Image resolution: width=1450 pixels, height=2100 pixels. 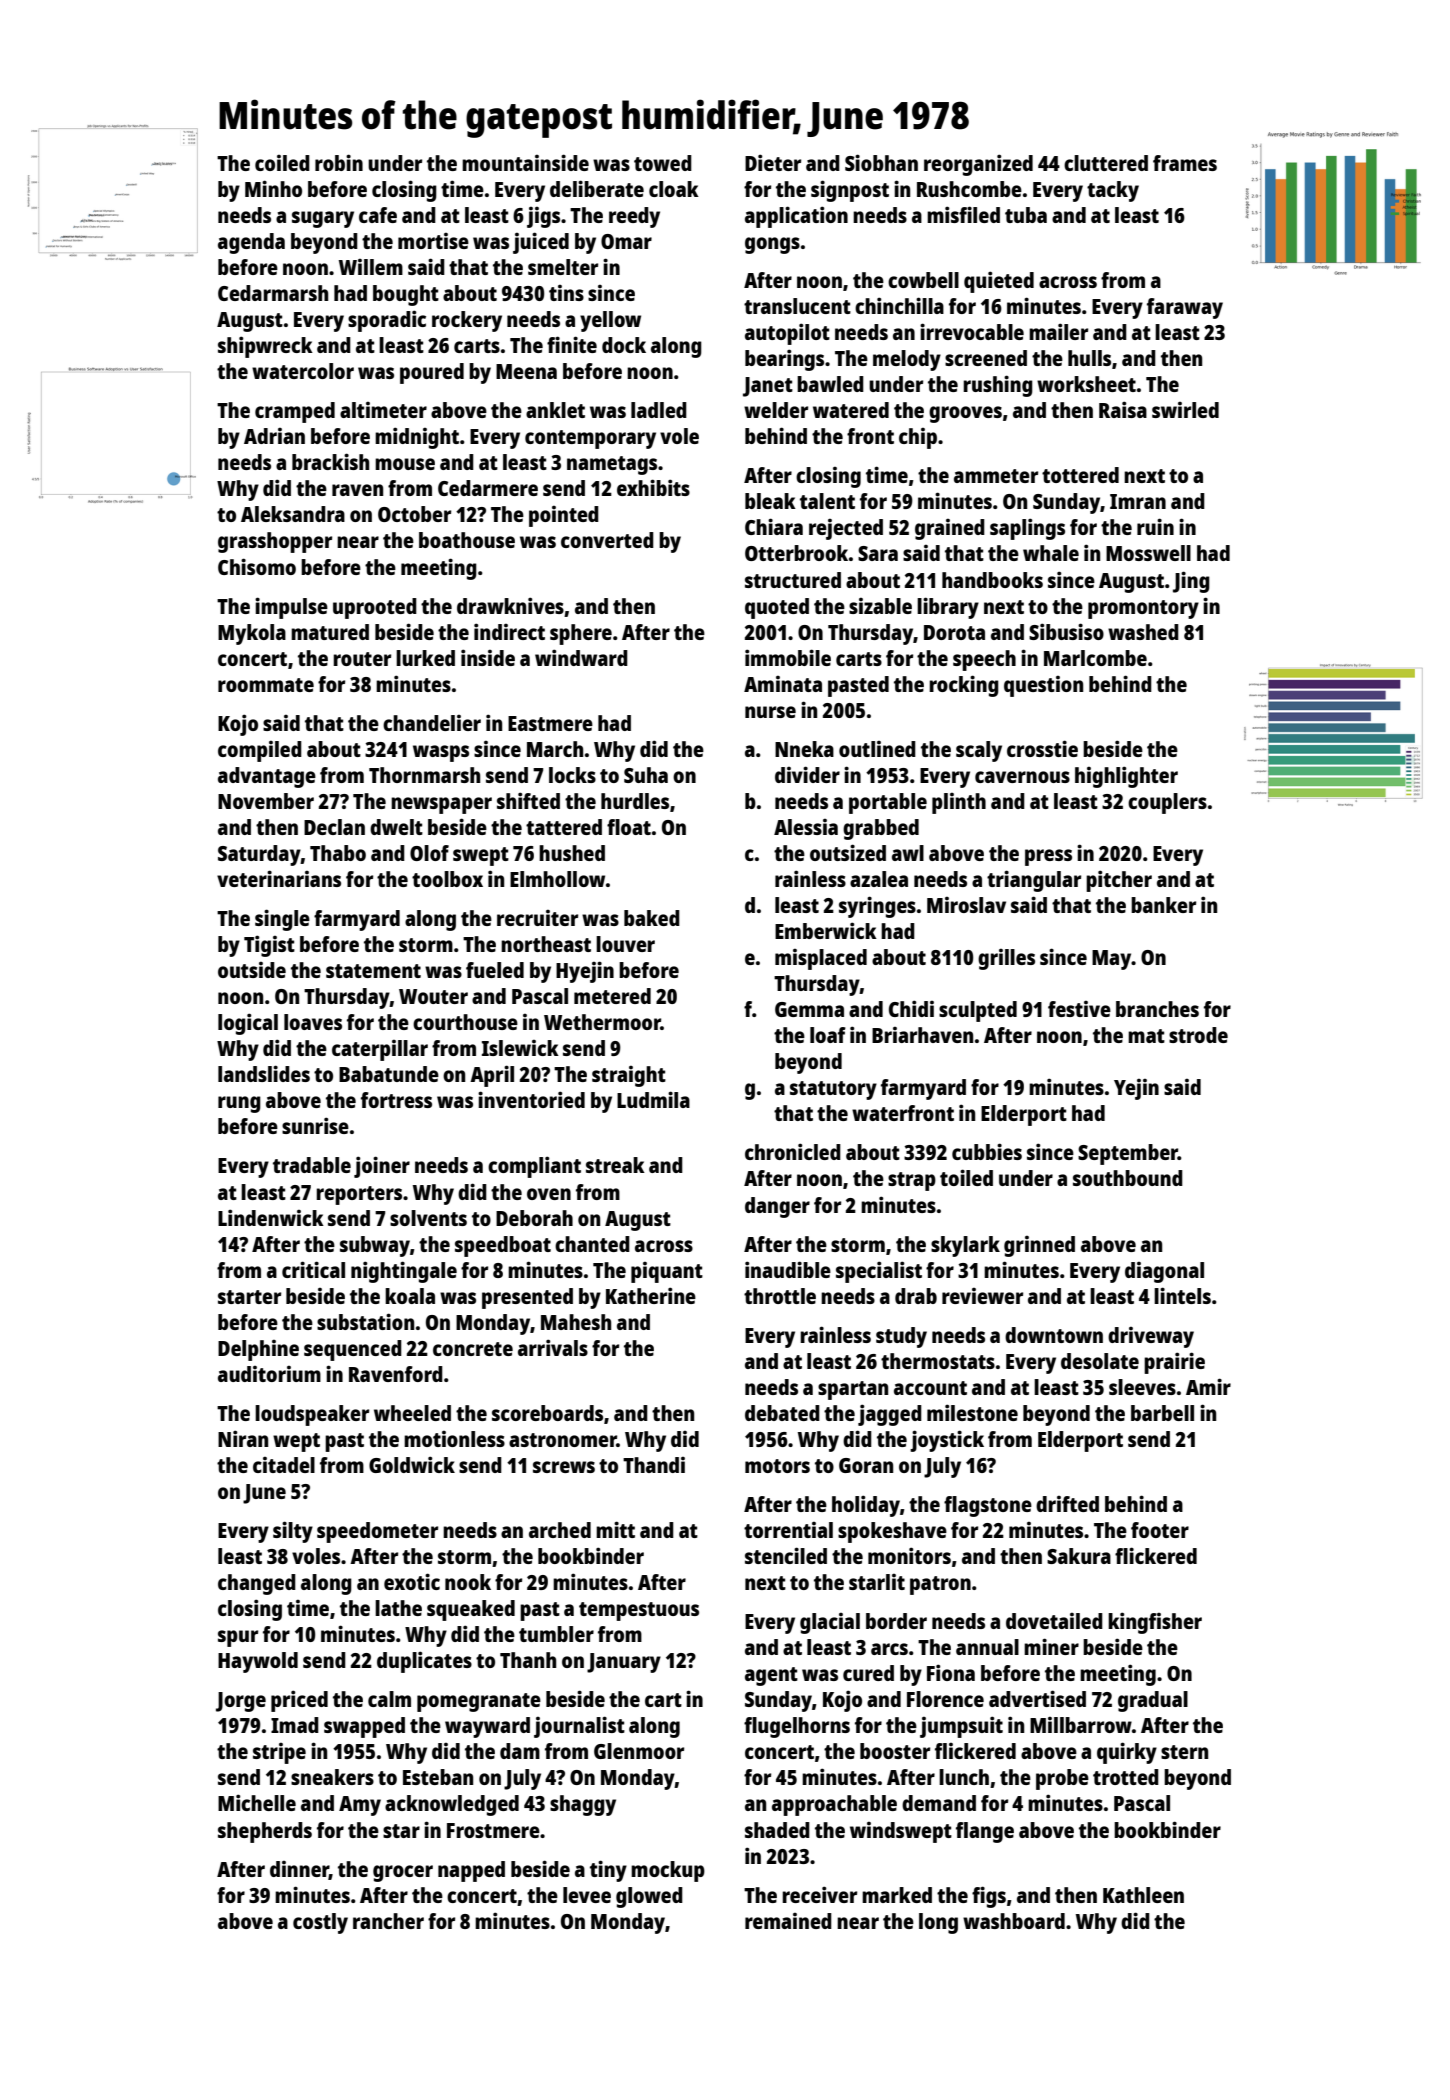 What do you see at coordinates (1051, 553) in the image?
I see `whale` at bounding box center [1051, 553].
